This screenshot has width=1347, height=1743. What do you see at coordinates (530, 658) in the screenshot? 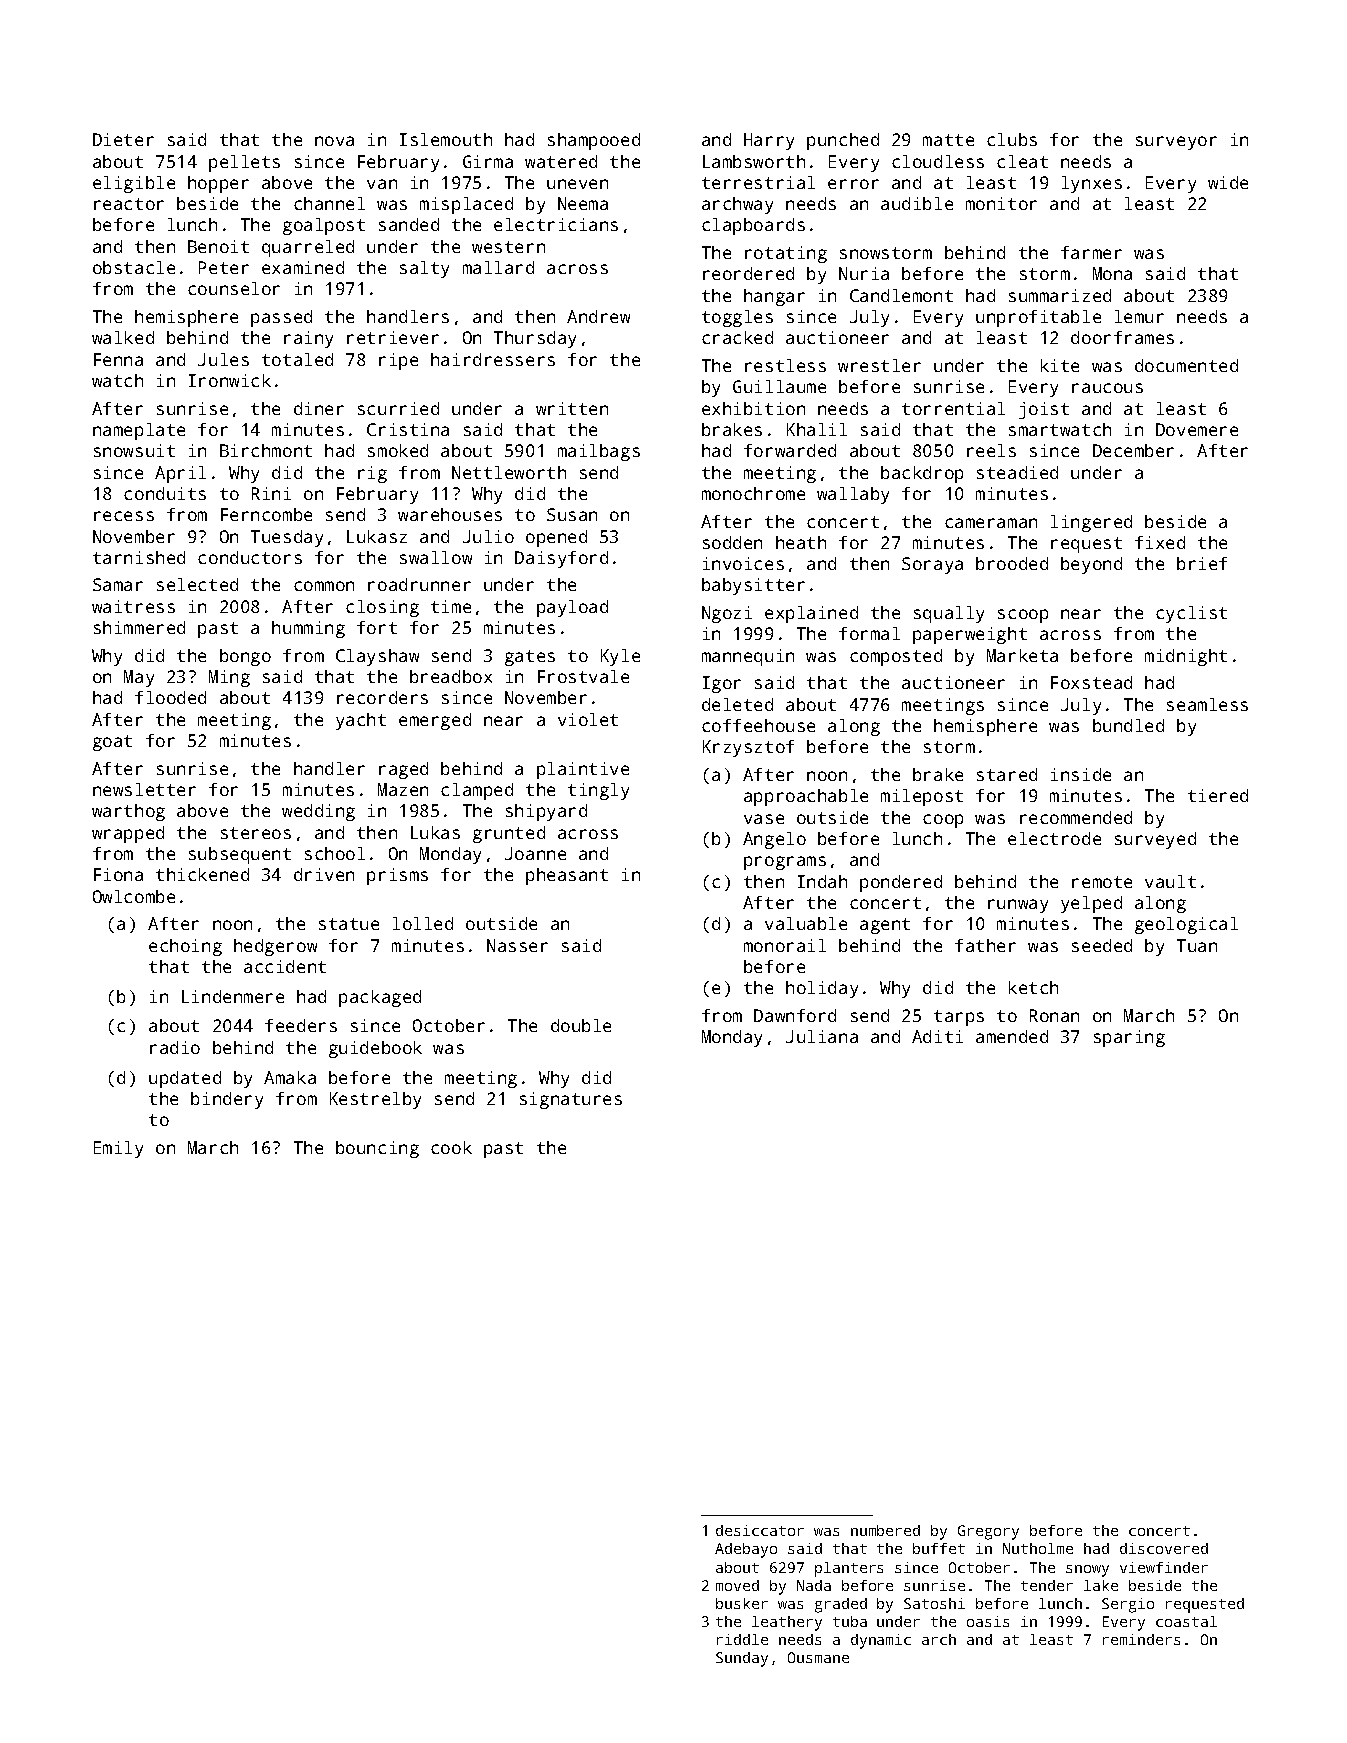
I see `gates` at bounding box center [530, 658].
